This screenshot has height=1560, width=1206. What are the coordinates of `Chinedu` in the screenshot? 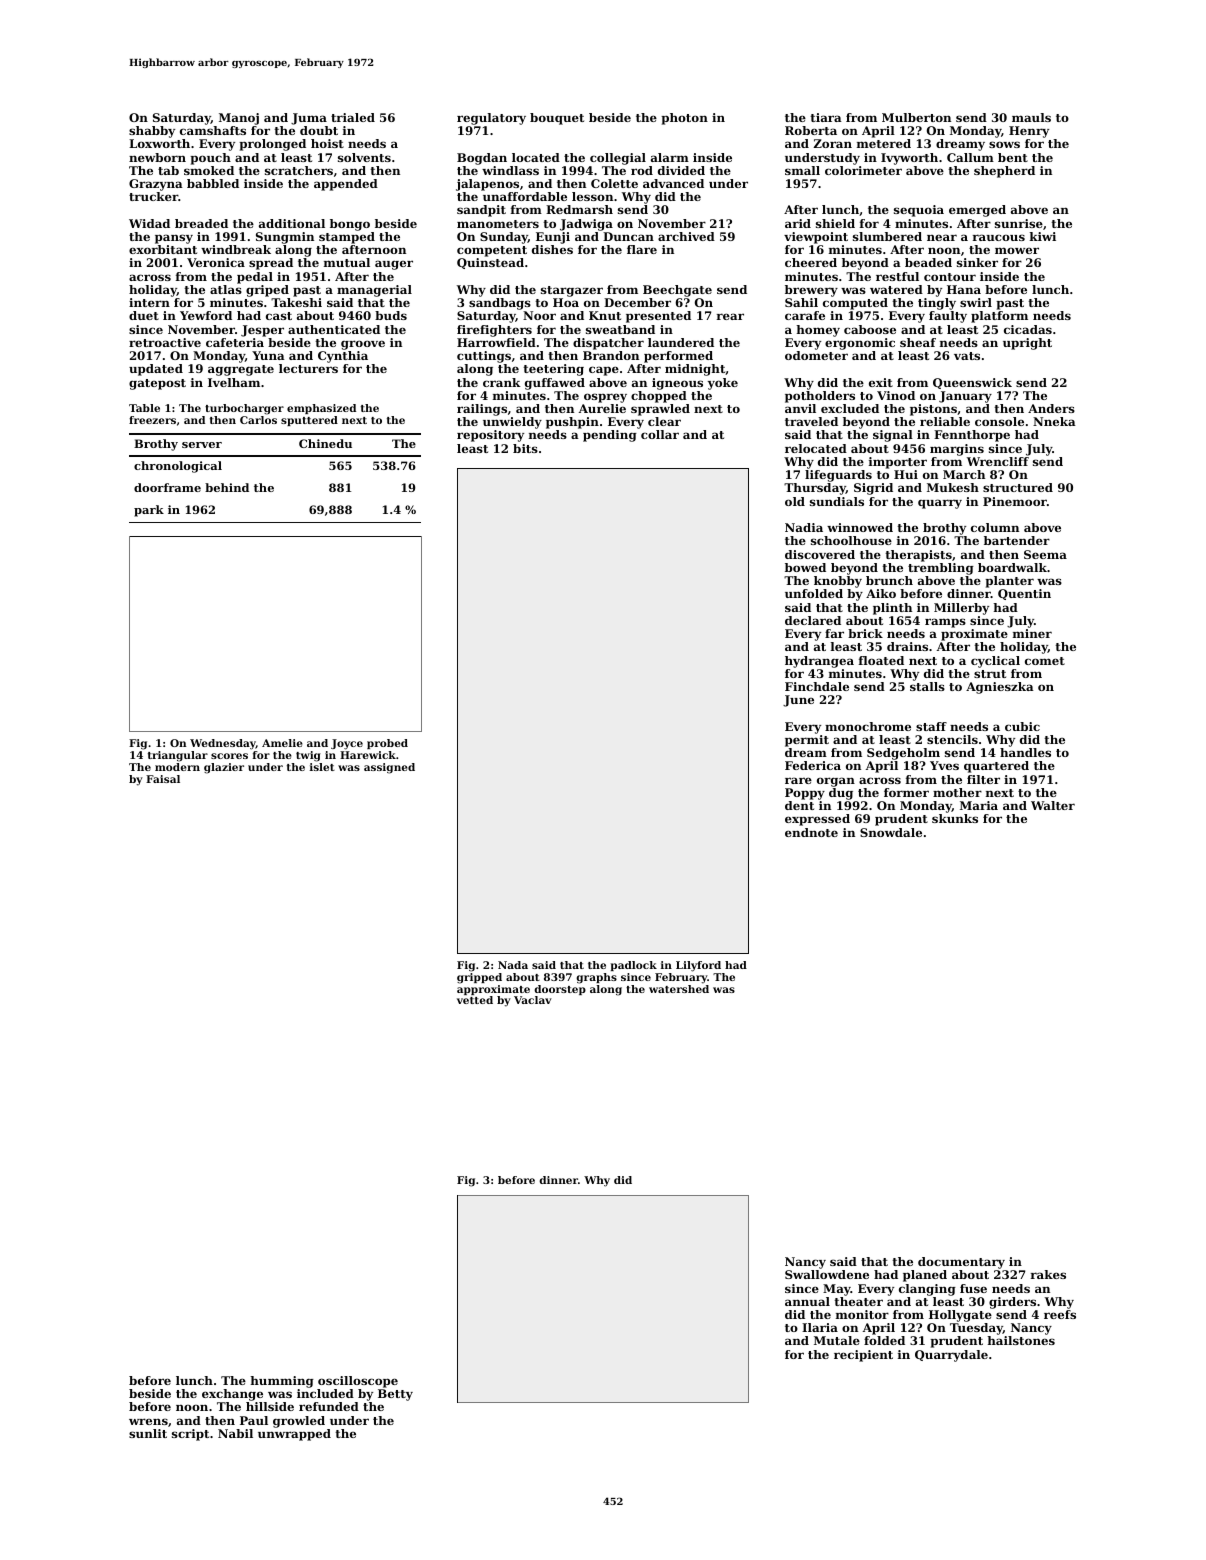 It's located at (325, 443).
